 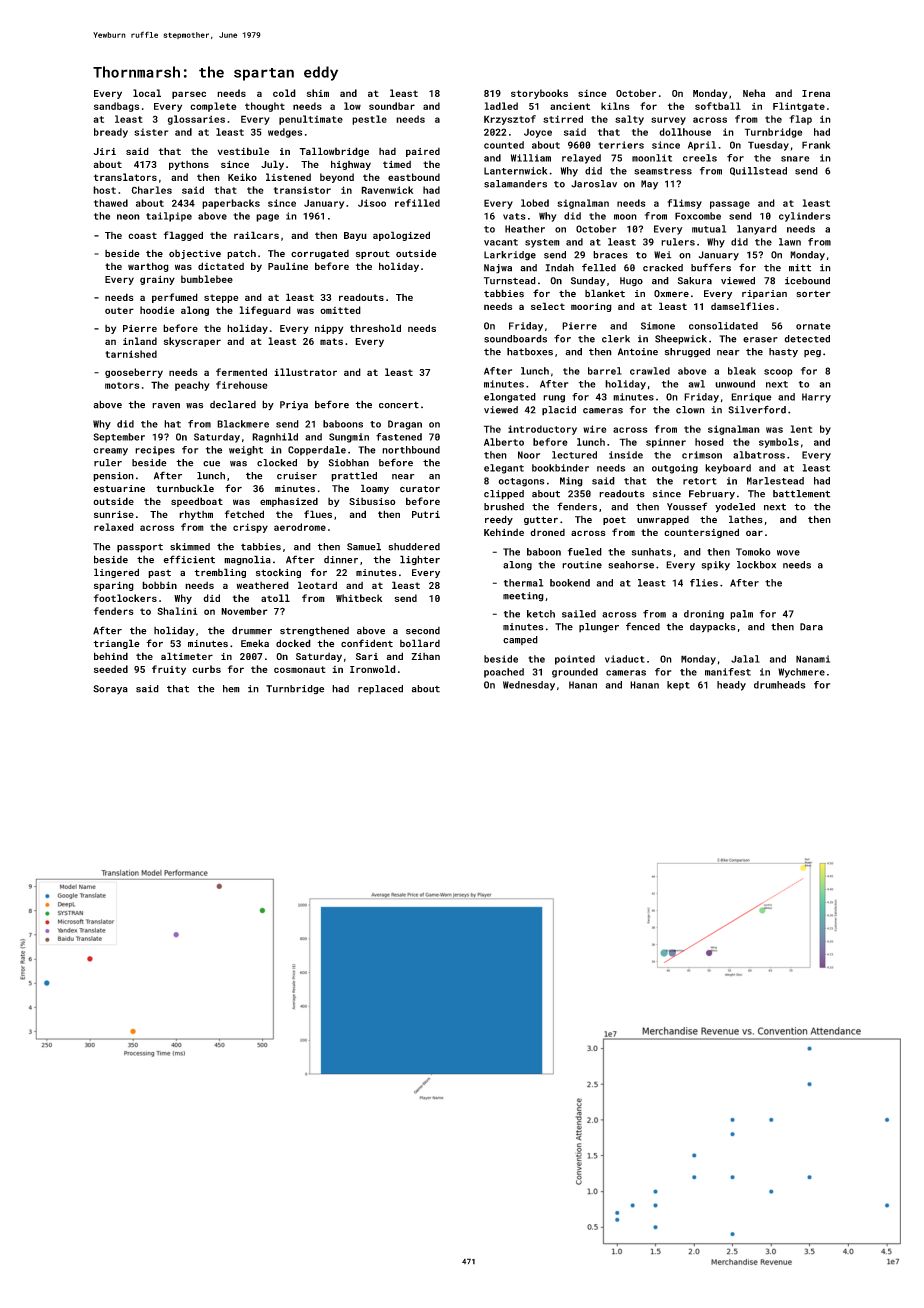 I want to click on soundboards, so click(x=515, y=339).
